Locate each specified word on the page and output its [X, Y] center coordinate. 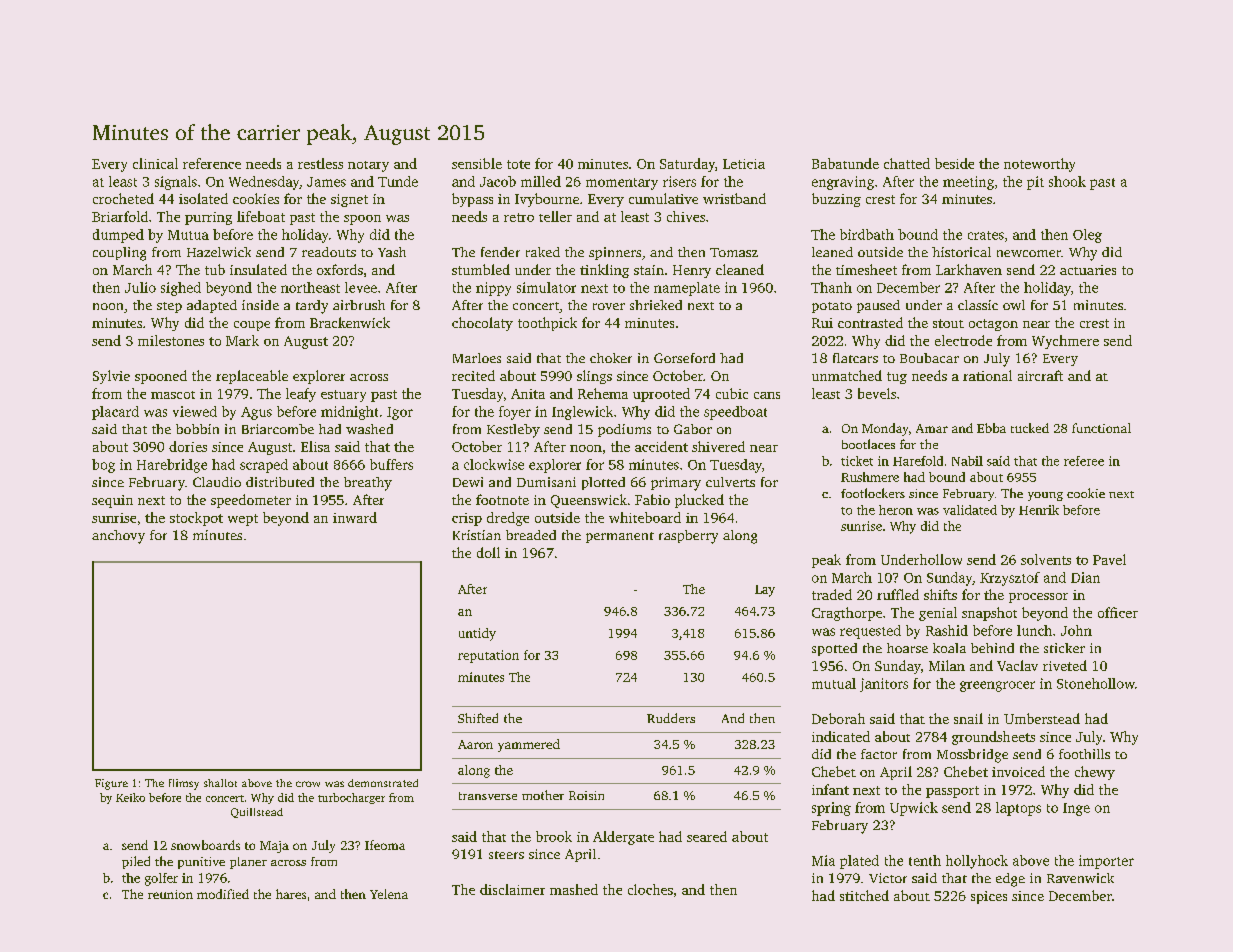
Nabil [967, 461]
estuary [343, 396]
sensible [477, 163]
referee [1084, 461]
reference [212, 163]
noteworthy [1039, 165]
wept [243, 520]
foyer [515, 413]
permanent [620, 537]
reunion [170, 894]
